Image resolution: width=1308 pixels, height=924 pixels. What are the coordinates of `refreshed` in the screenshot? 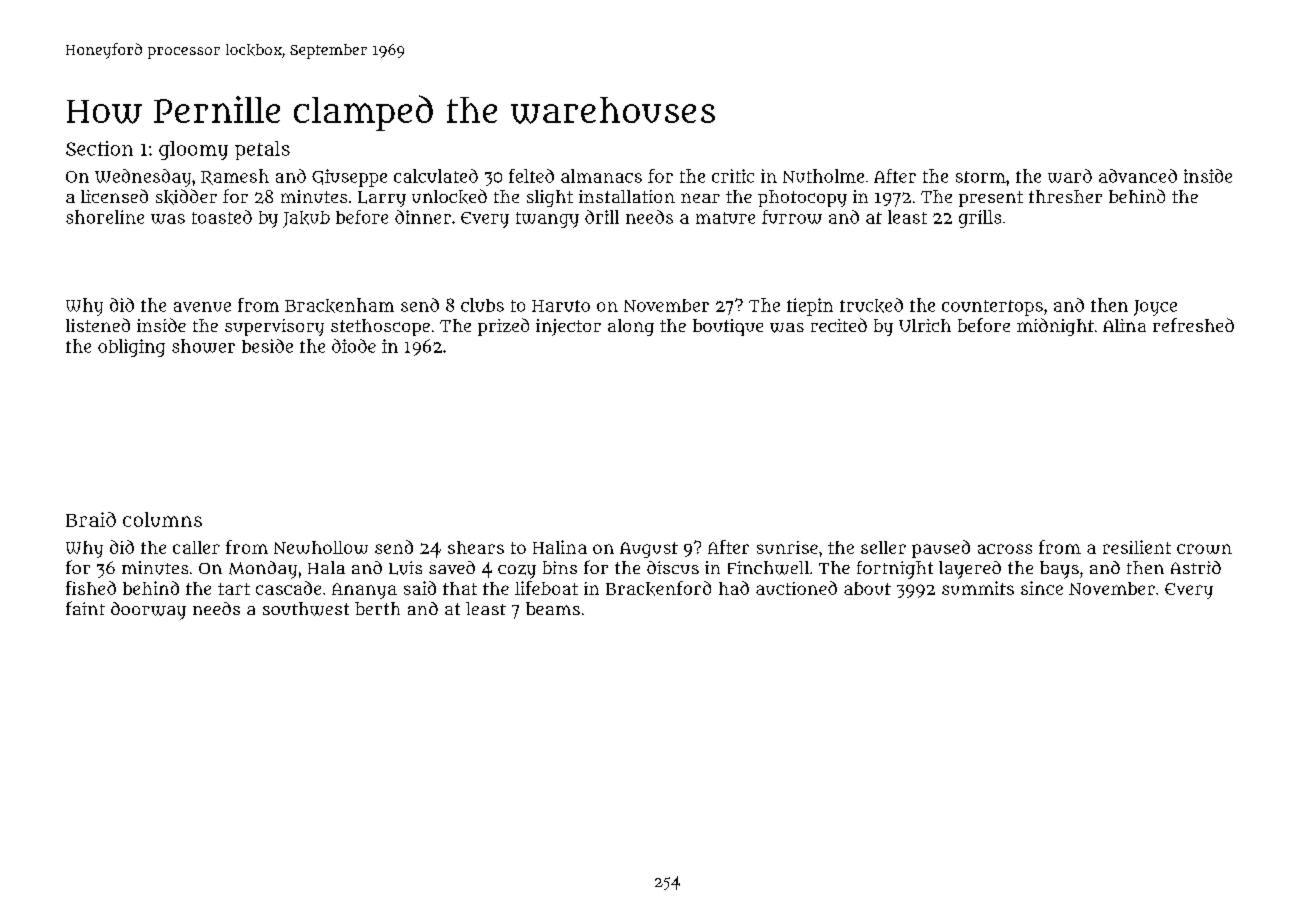 It's located at (1193, 325).
